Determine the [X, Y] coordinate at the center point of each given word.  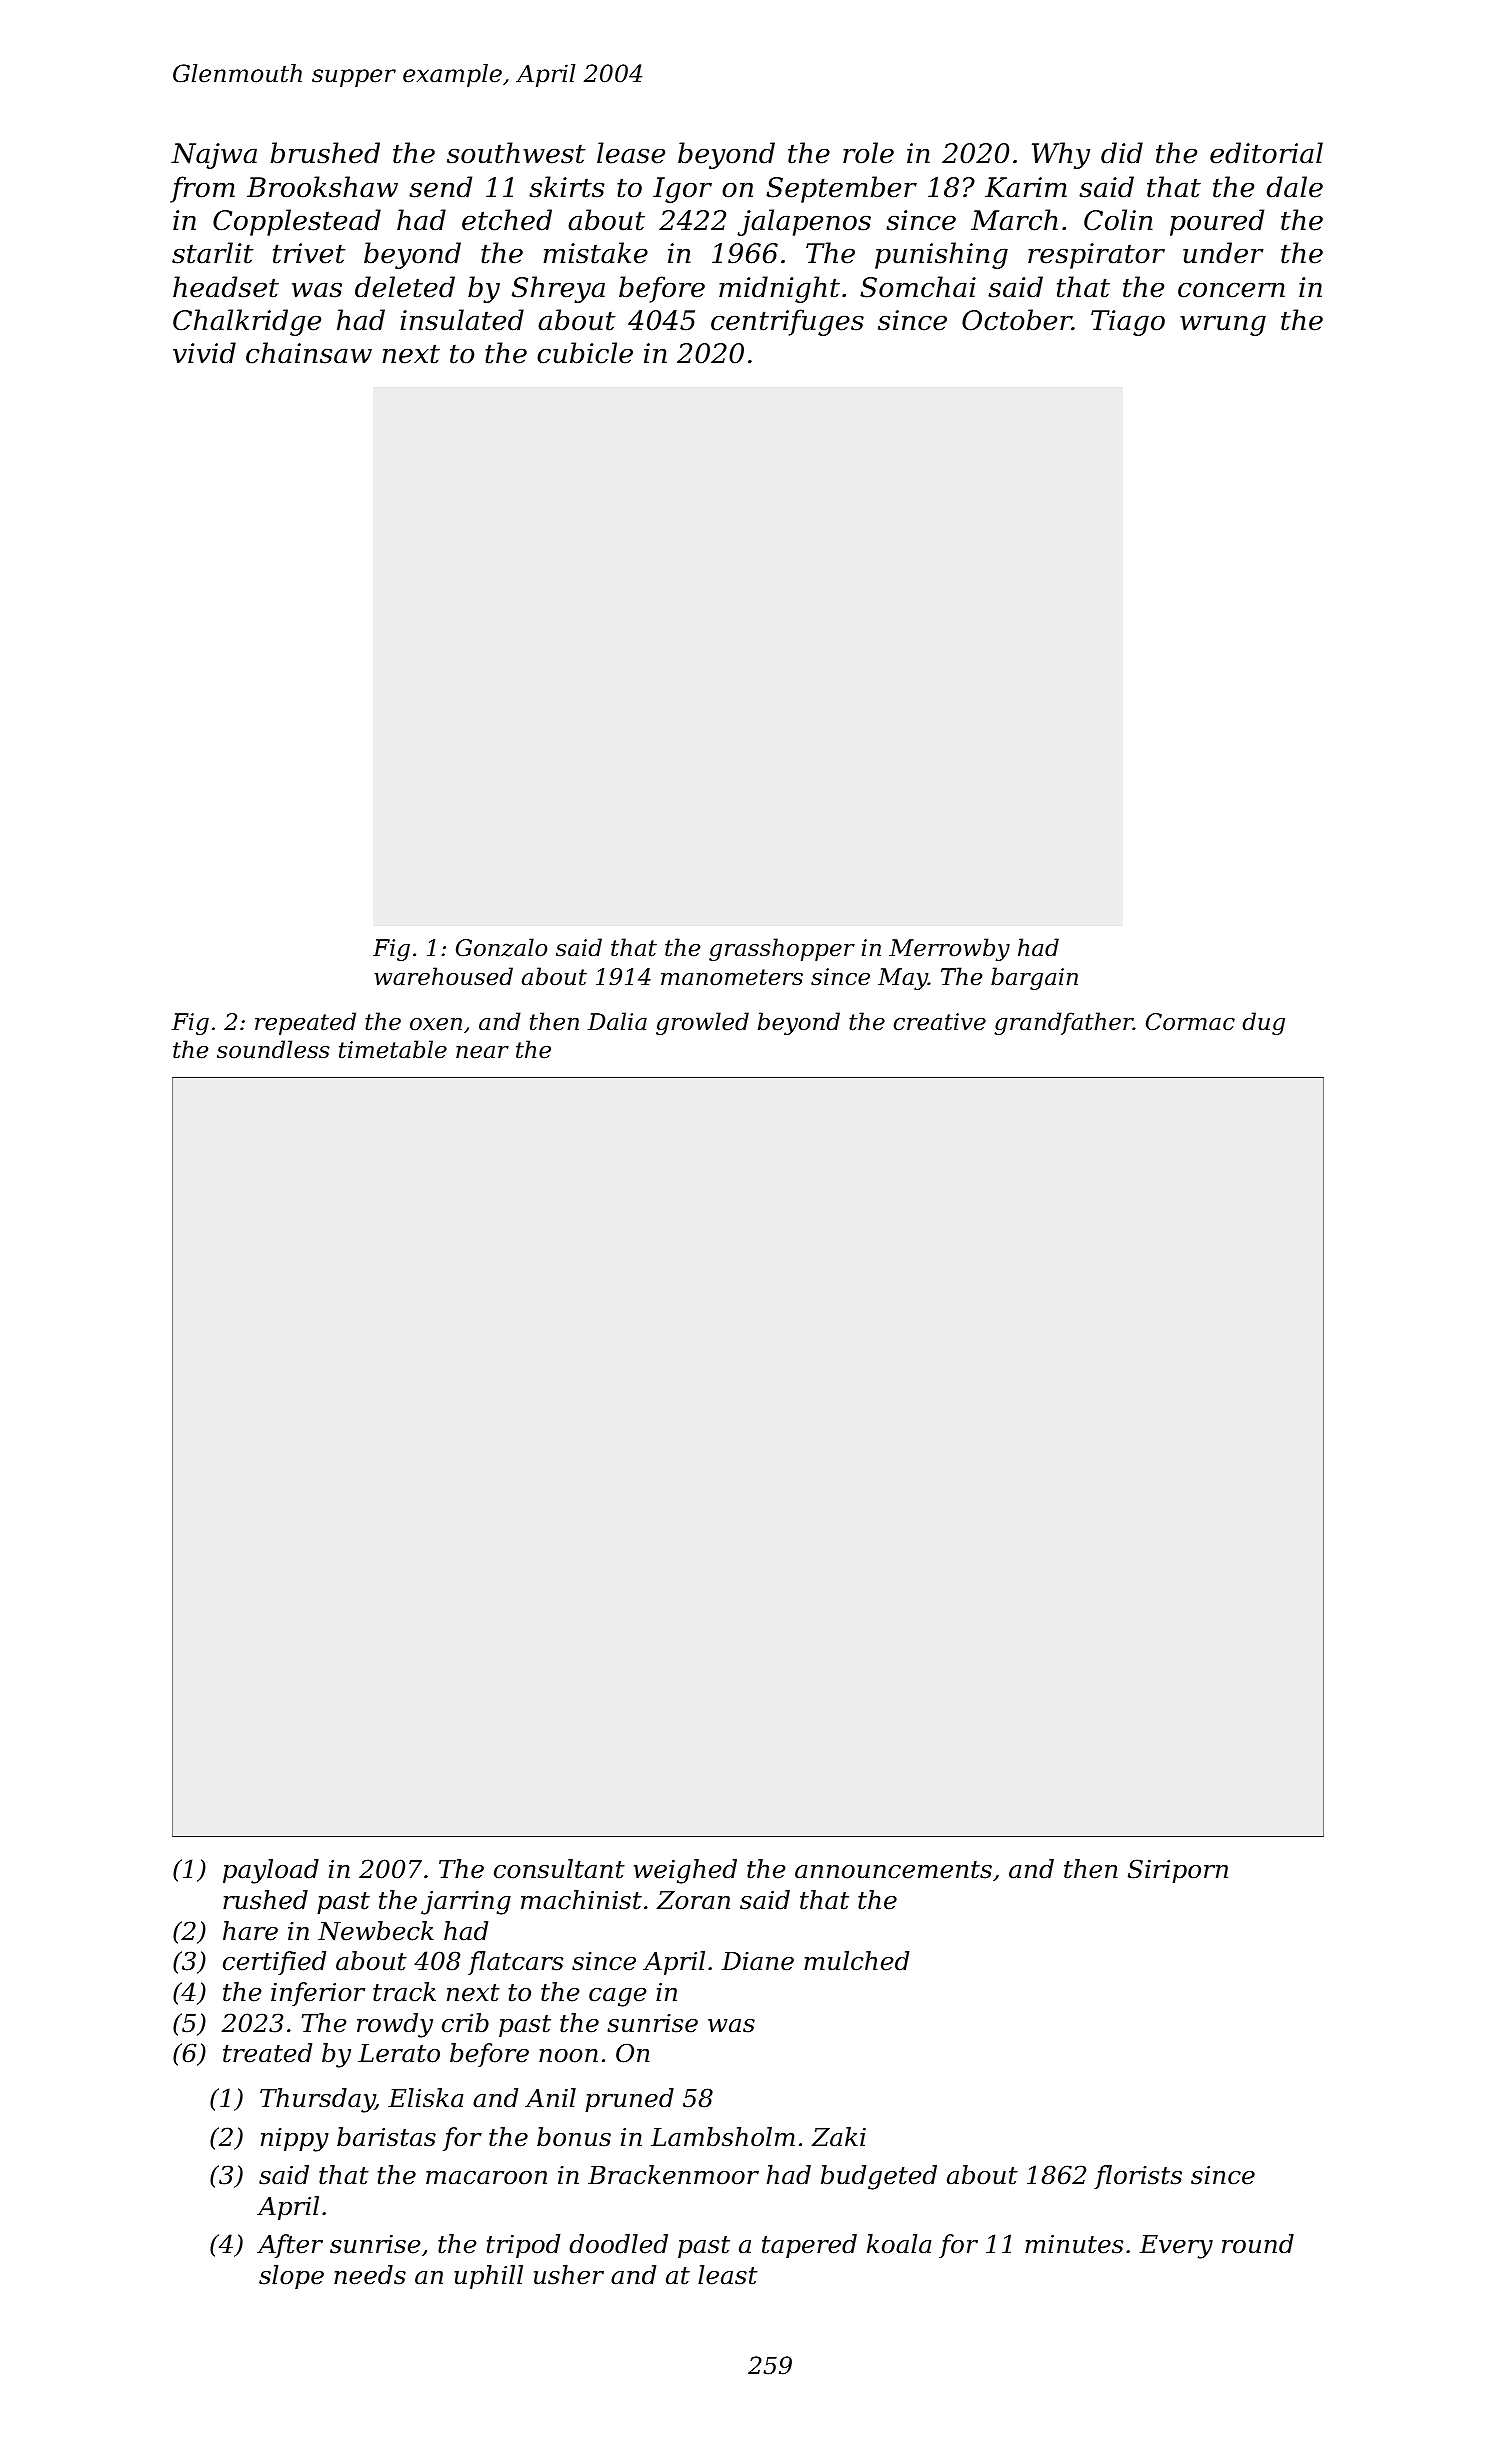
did [1122, 153]
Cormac [1190, 1022]
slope [291, 2277]
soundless [273, 1049]
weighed [685, 1871]
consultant [559, 1869]
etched [507, 220]
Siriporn [1178, 1871]
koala [899, 2244]
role [868, 153]
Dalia [617, 1021]
